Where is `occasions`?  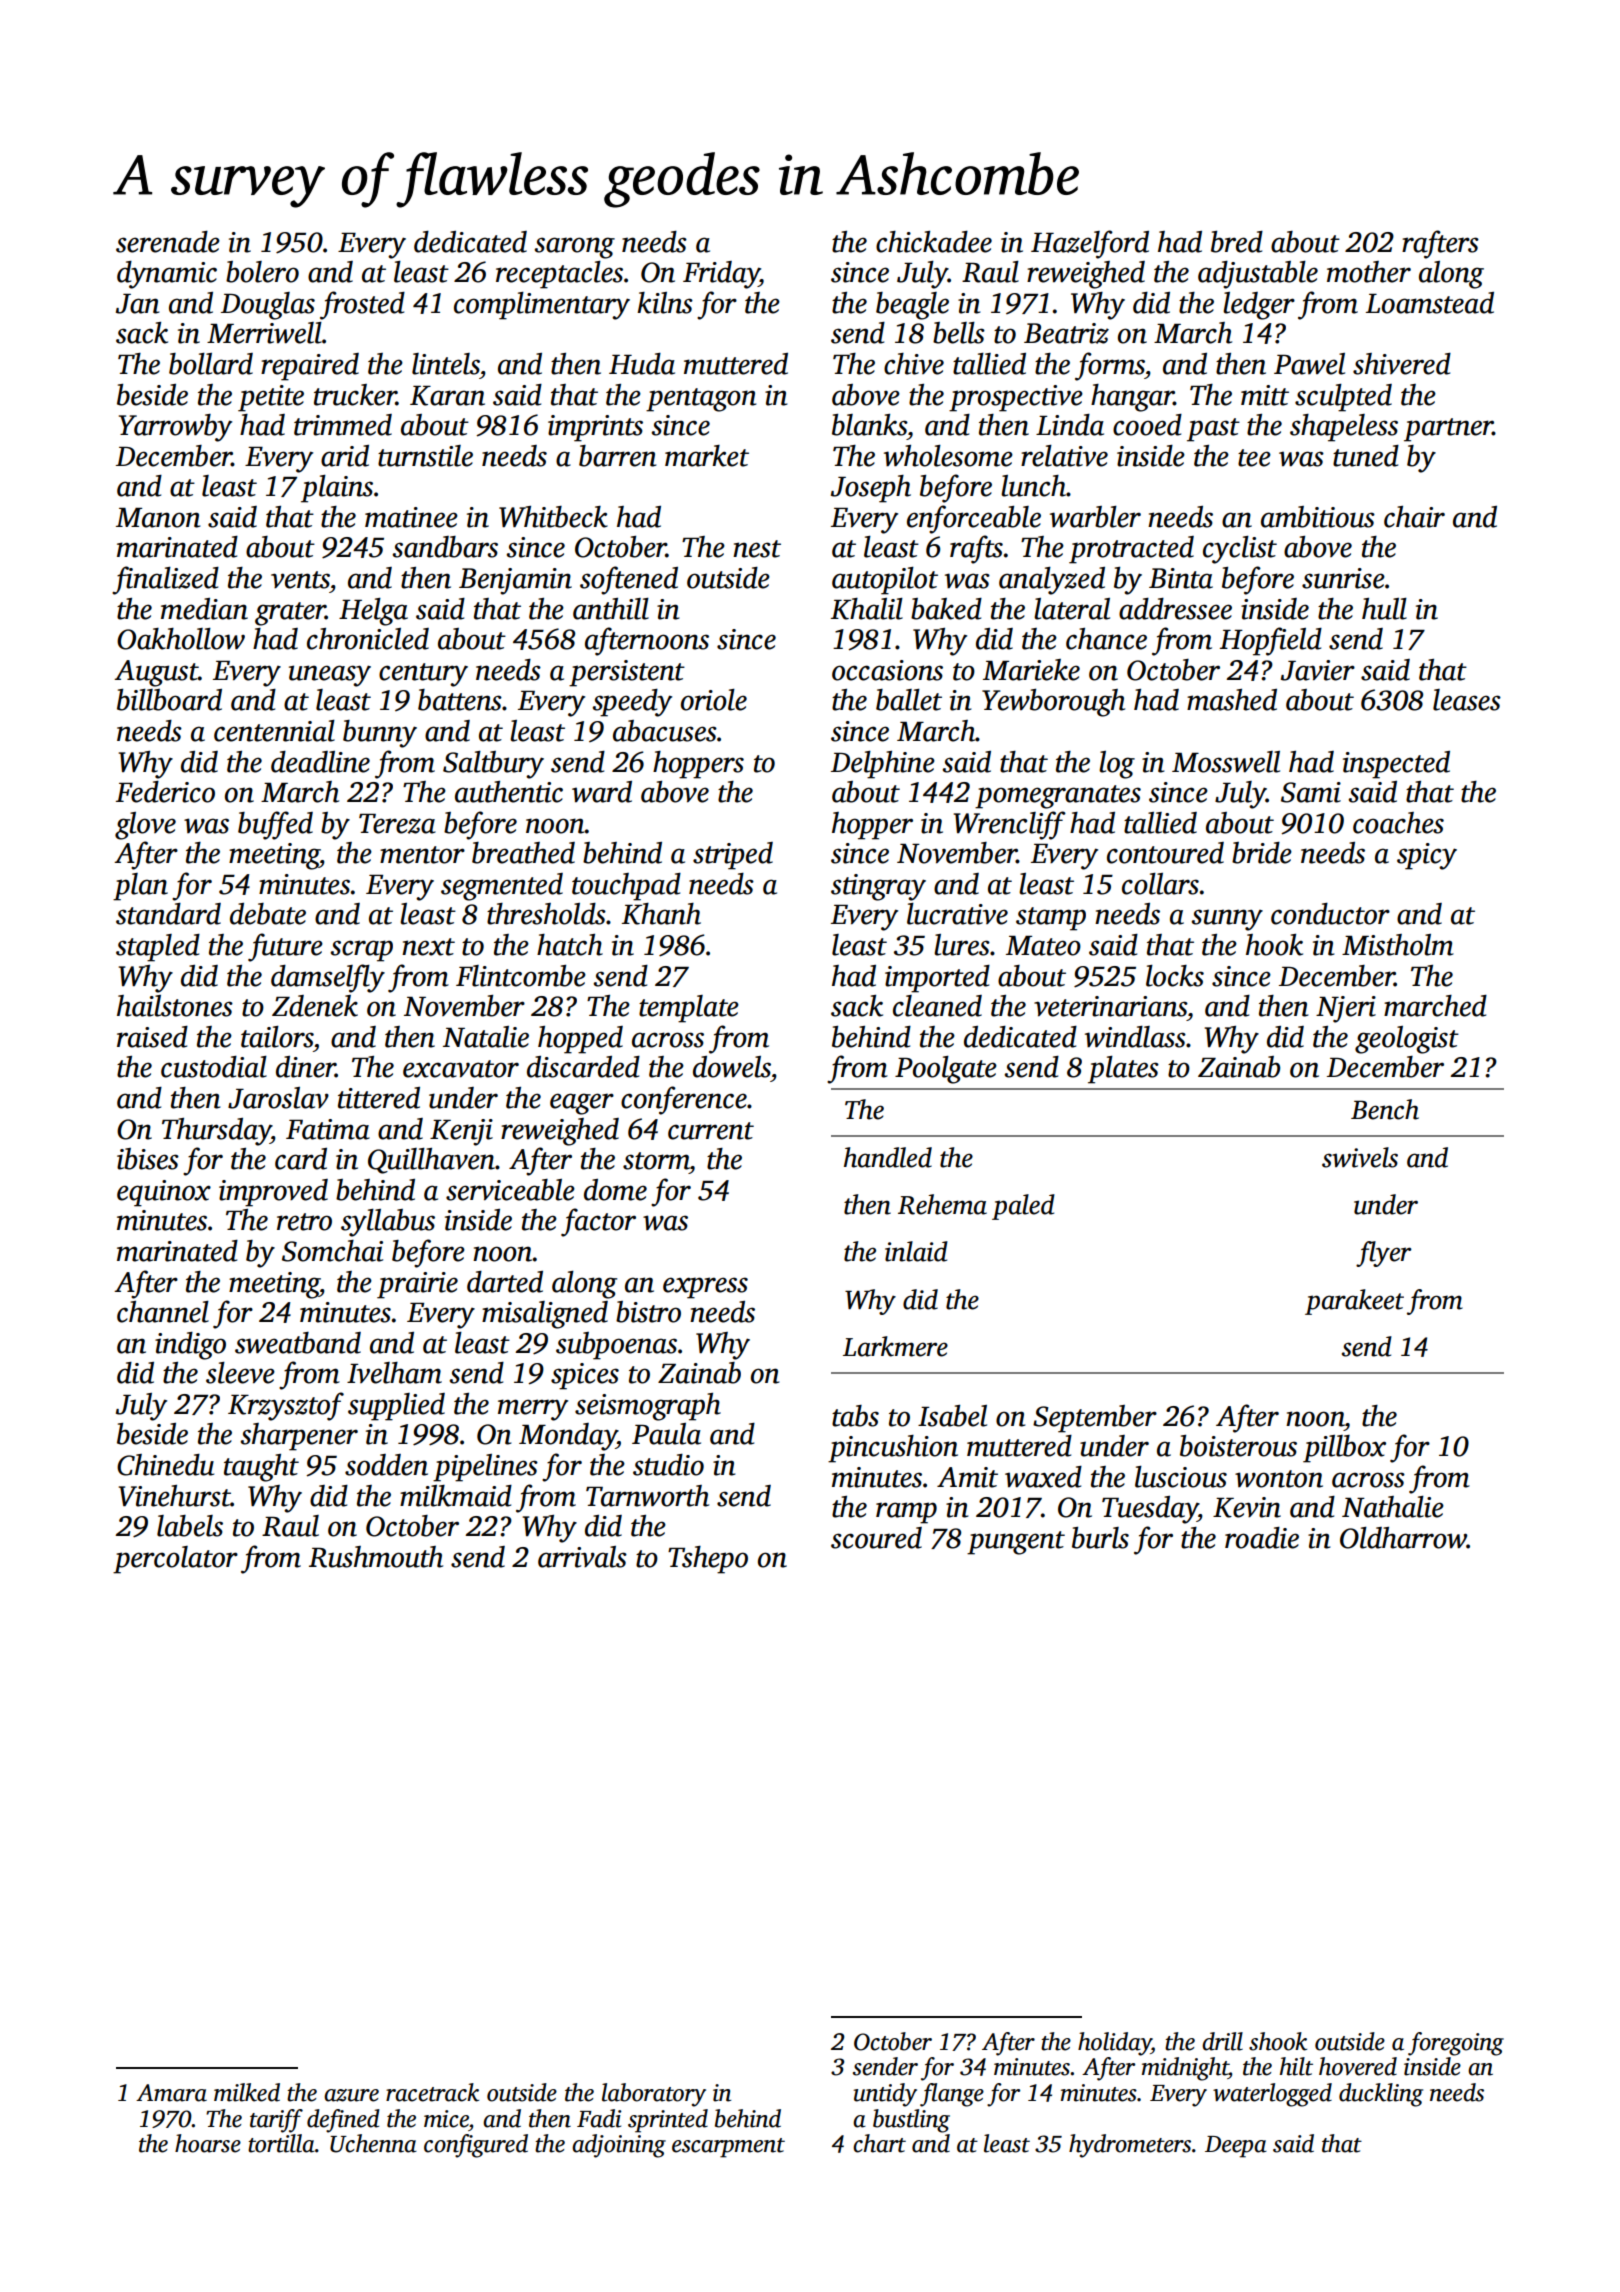
occasions is located at coordinates (887, 670).
